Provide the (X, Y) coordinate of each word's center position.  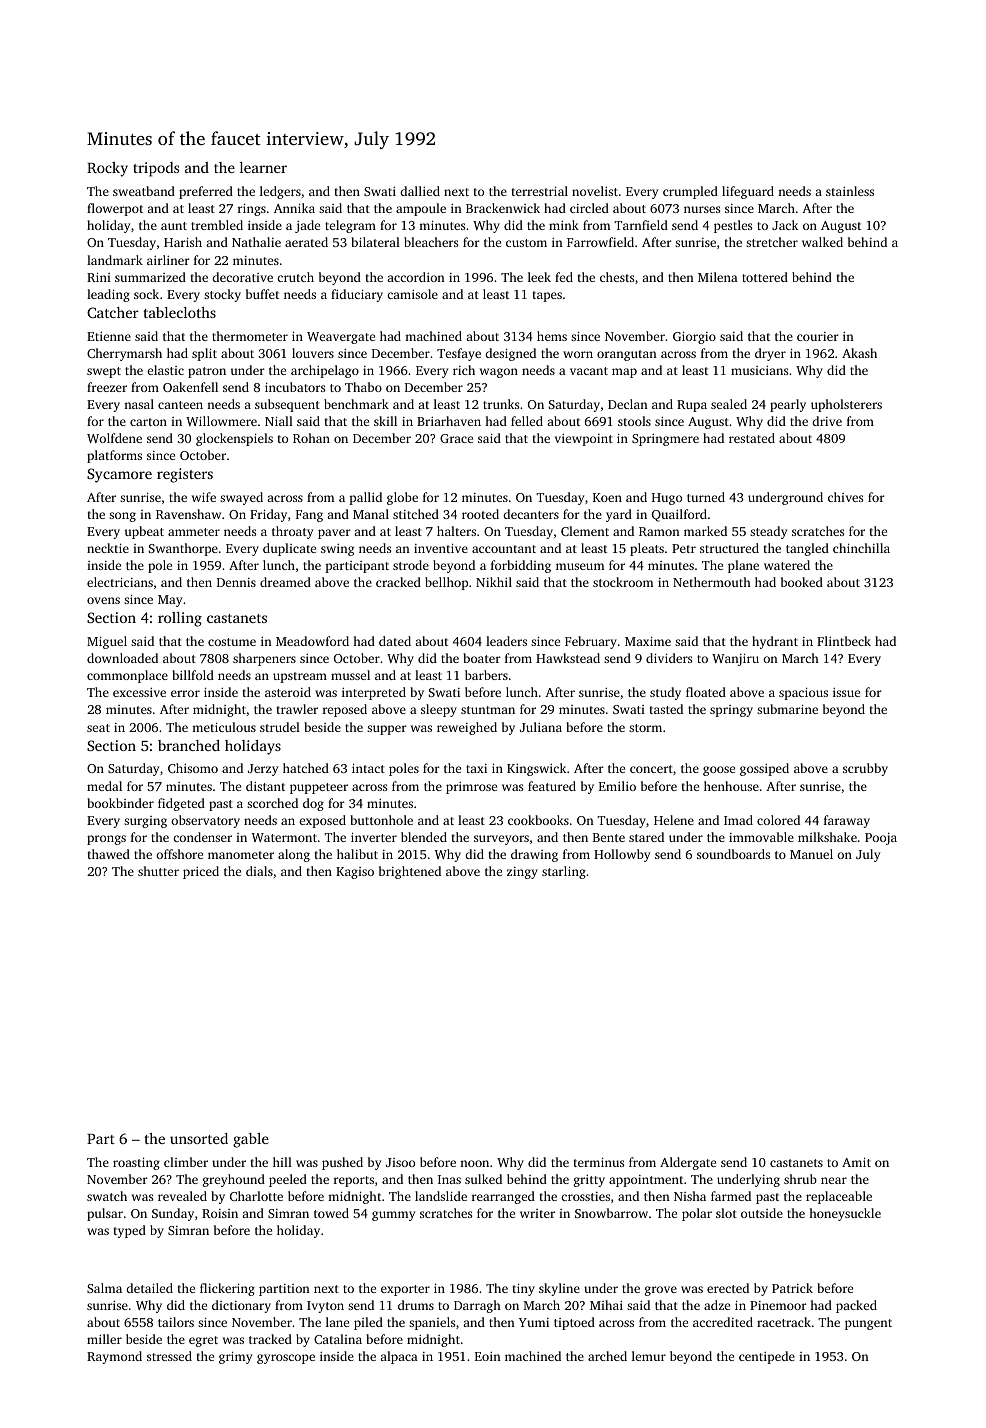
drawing (534, 855)
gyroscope (286, 1359)
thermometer (250, 336)
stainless (850, 191)
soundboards (733, 854)
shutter (158, 871)
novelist (595, 191)
